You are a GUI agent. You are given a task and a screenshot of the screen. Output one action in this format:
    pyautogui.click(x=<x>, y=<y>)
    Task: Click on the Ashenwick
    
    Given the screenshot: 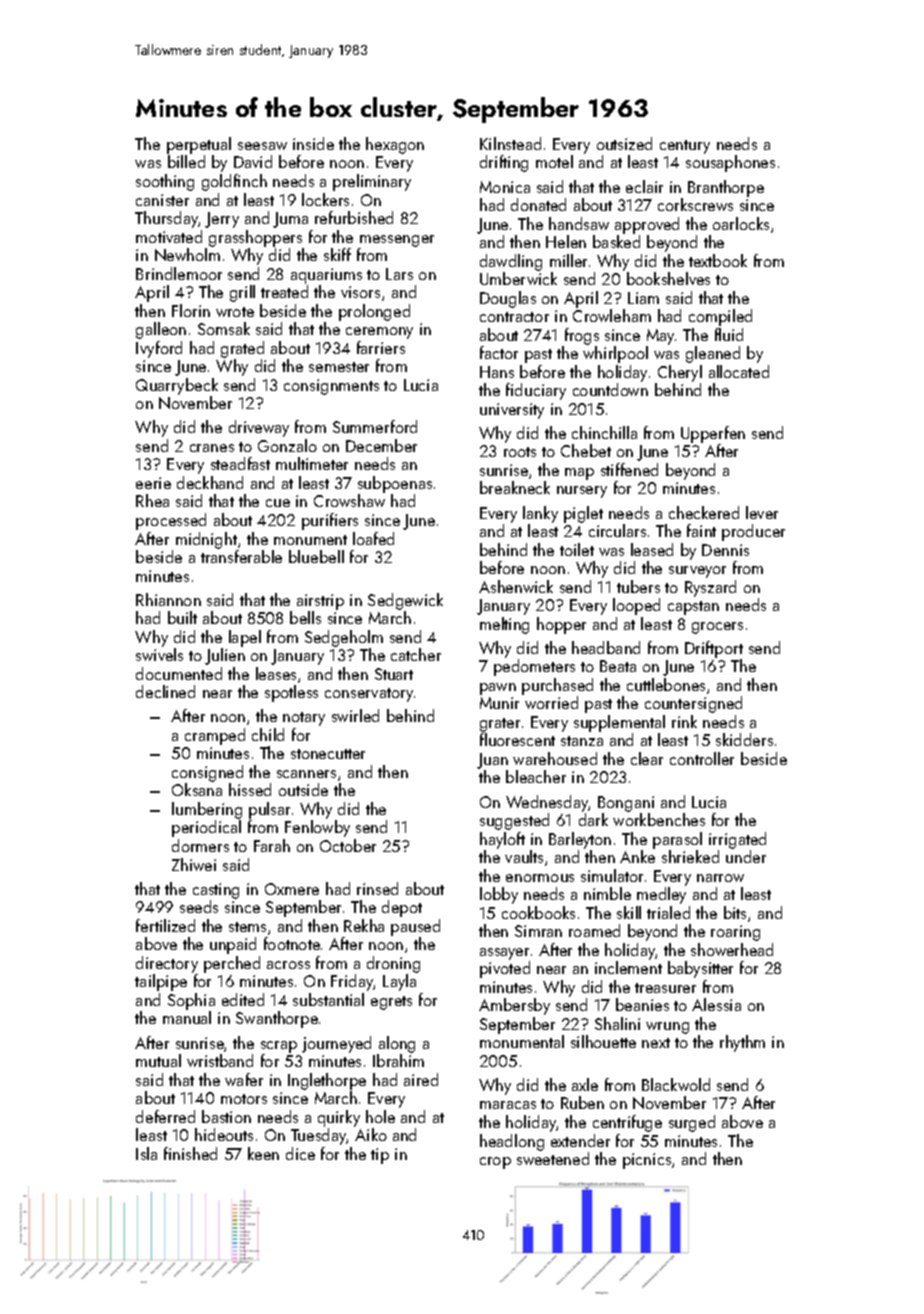 What is the action you would take?
    pyautogui.click(x=516, y=586)
